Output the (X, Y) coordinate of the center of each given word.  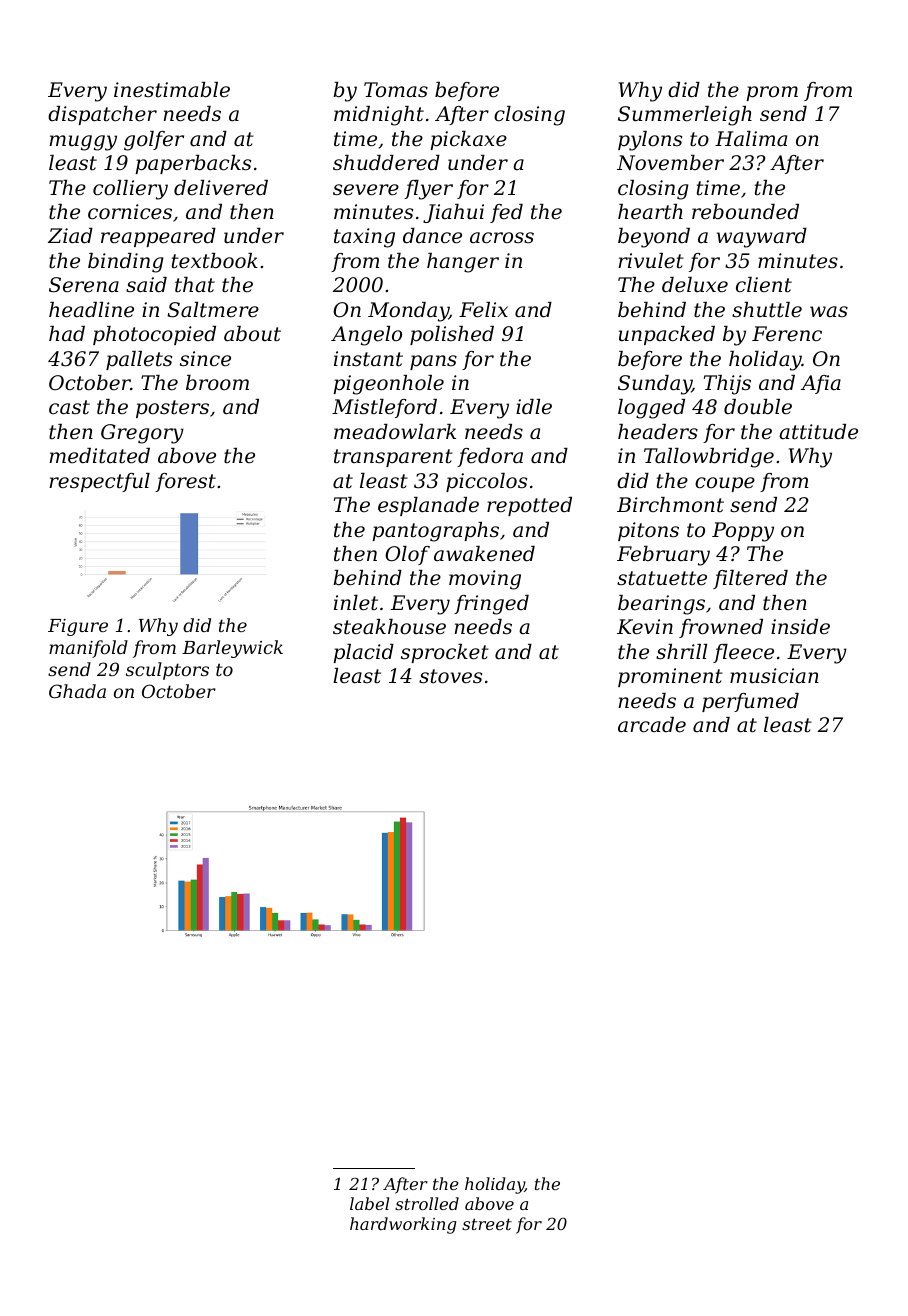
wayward (762, 238)
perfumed (750, 702)
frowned (721, 628)
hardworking (403, 1225)
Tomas (396, 89)
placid (363, 653)
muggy (83, 143)
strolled (427, 1203)
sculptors (167, 671)
